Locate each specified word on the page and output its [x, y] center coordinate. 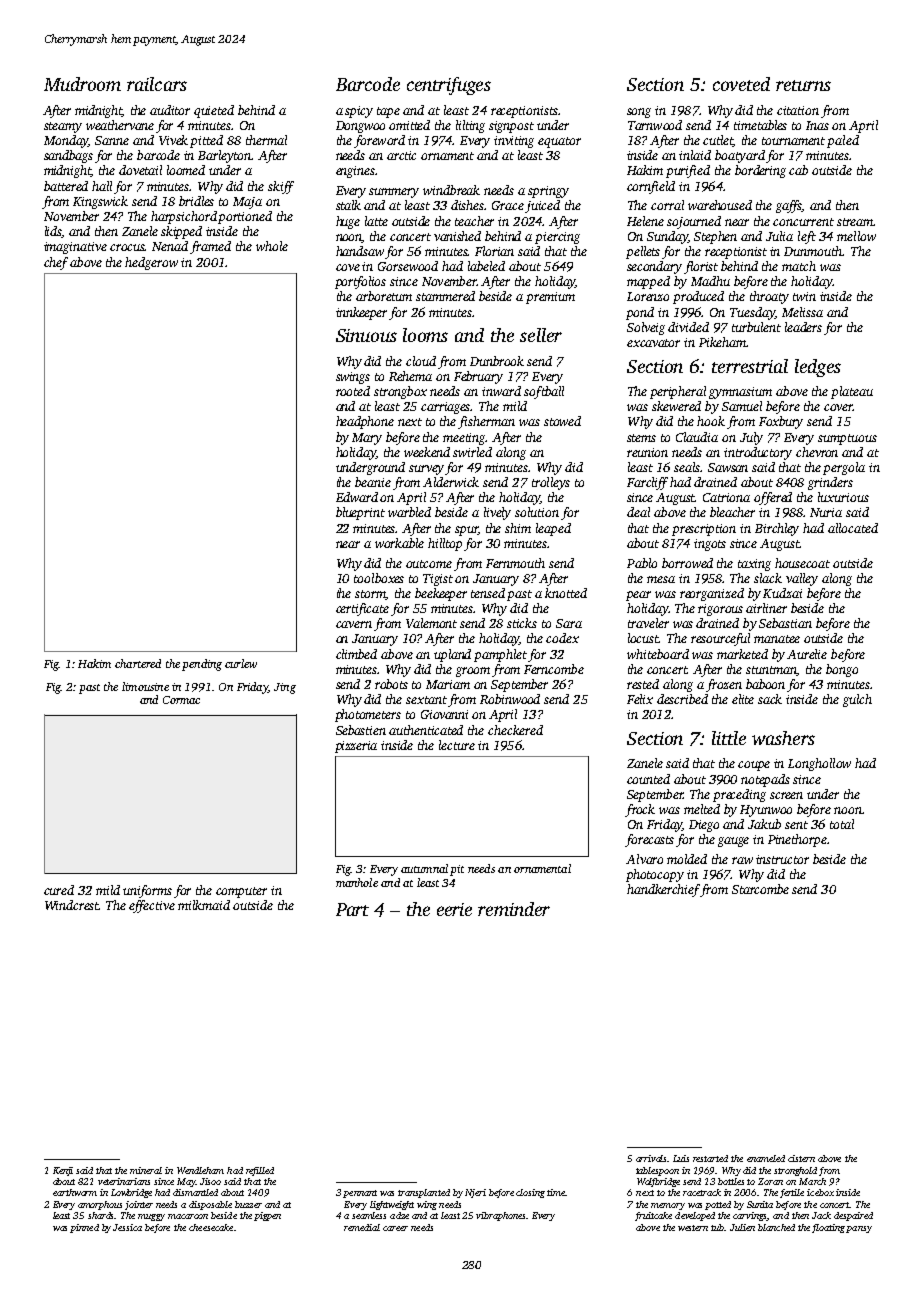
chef [56, 263]
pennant [360, 1194]
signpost [511, 127]
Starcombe [760, 889]
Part [352, 909]
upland [452, 655]
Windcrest [72, 905]
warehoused [720, 205]
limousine [145, 686]
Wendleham [200, 1170]
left [807, 237]
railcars [157, 84]
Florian [494, 251]
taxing [754, 565]
